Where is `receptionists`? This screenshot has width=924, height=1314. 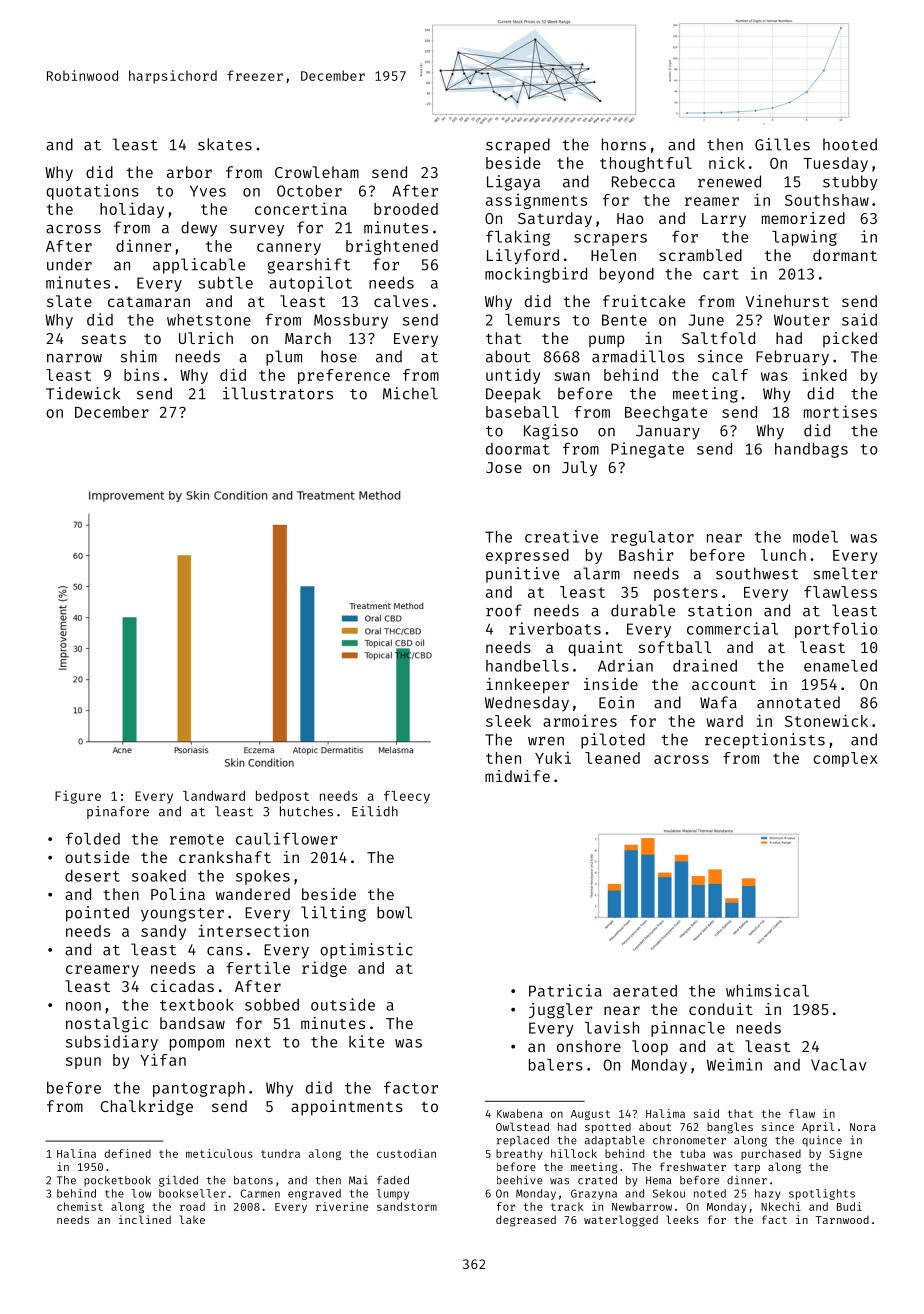 receptionists is located at coordinates (765, 741).
